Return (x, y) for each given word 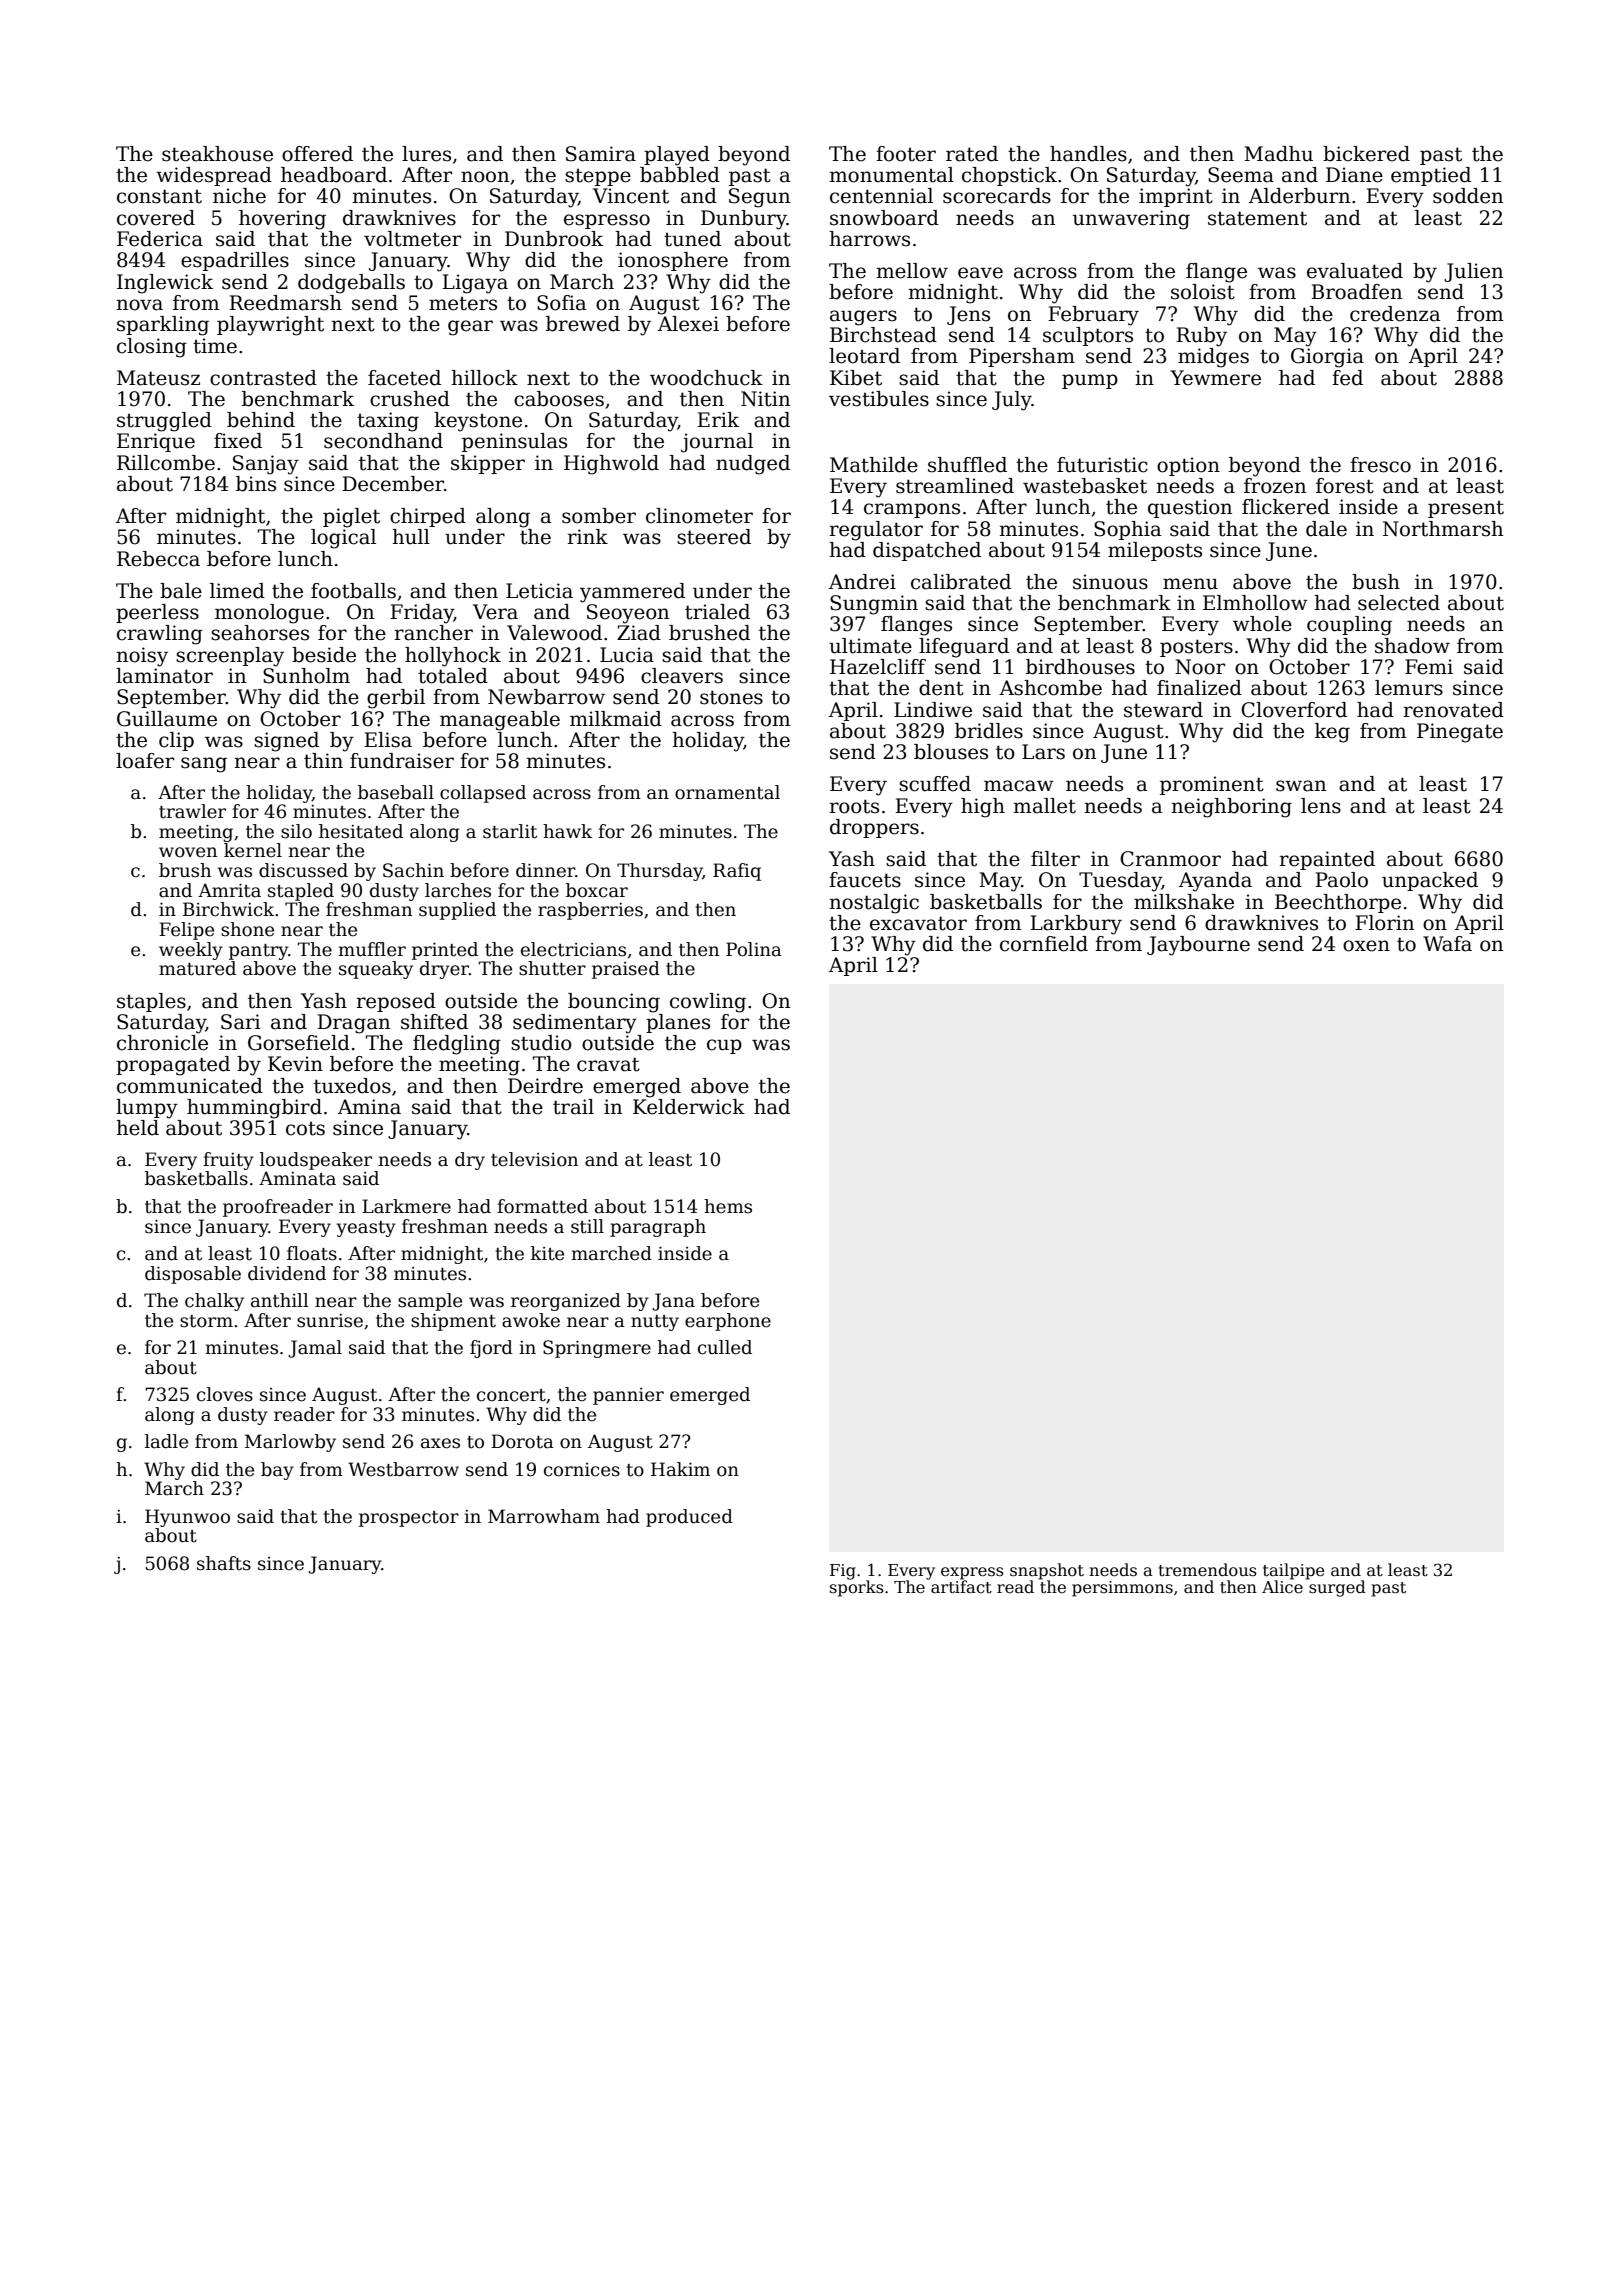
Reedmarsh (285, 303)
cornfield (1044, 944)
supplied (457, 911)
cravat (608, 1064)
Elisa (388, 740)
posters (1196, 648)
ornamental (727, 792)
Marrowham (544, 1516)
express (972, 1573)
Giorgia (1327, 358)
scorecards (997, 196)
